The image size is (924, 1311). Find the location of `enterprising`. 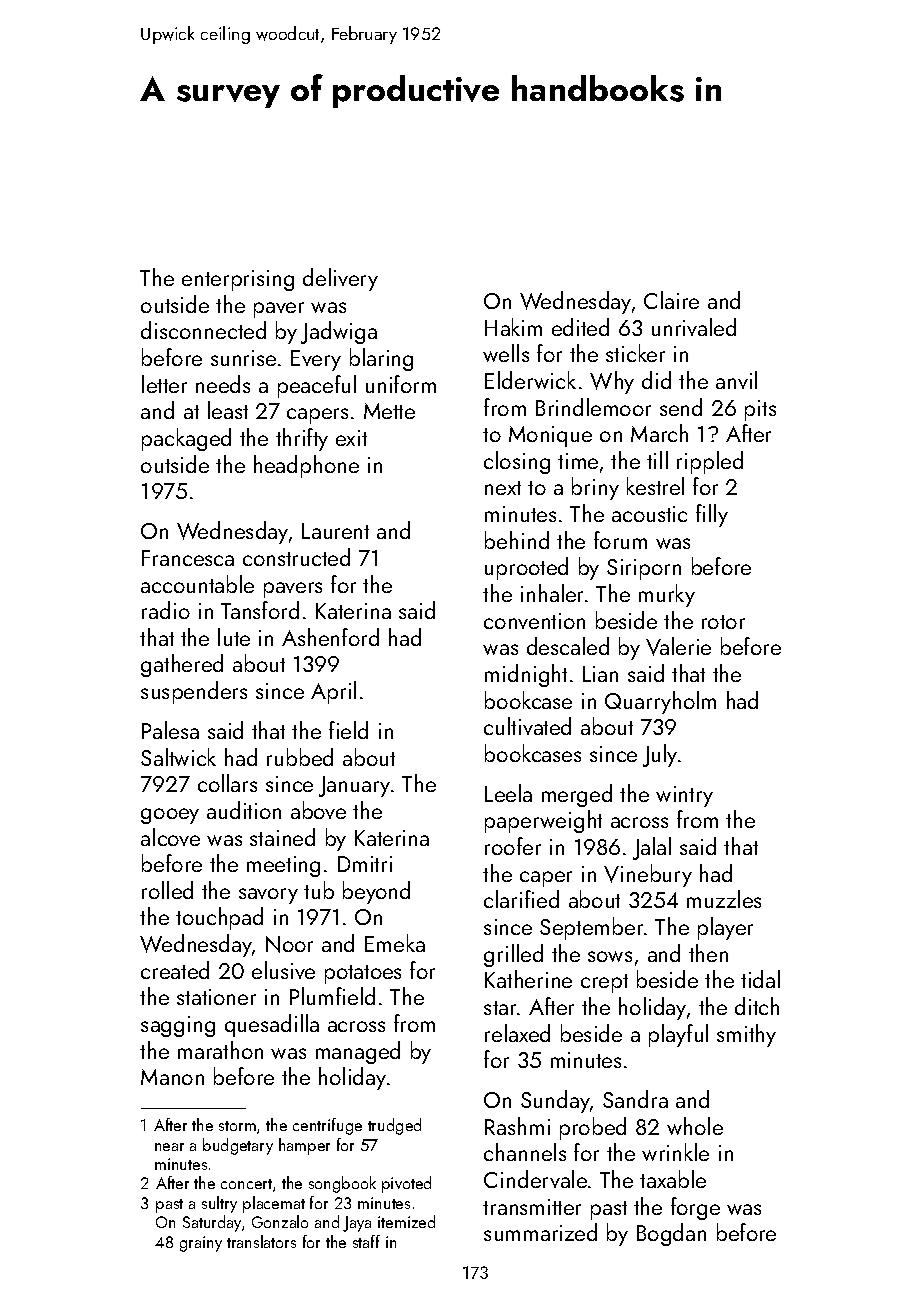

enterprising is located at coordinates (238, 280).
